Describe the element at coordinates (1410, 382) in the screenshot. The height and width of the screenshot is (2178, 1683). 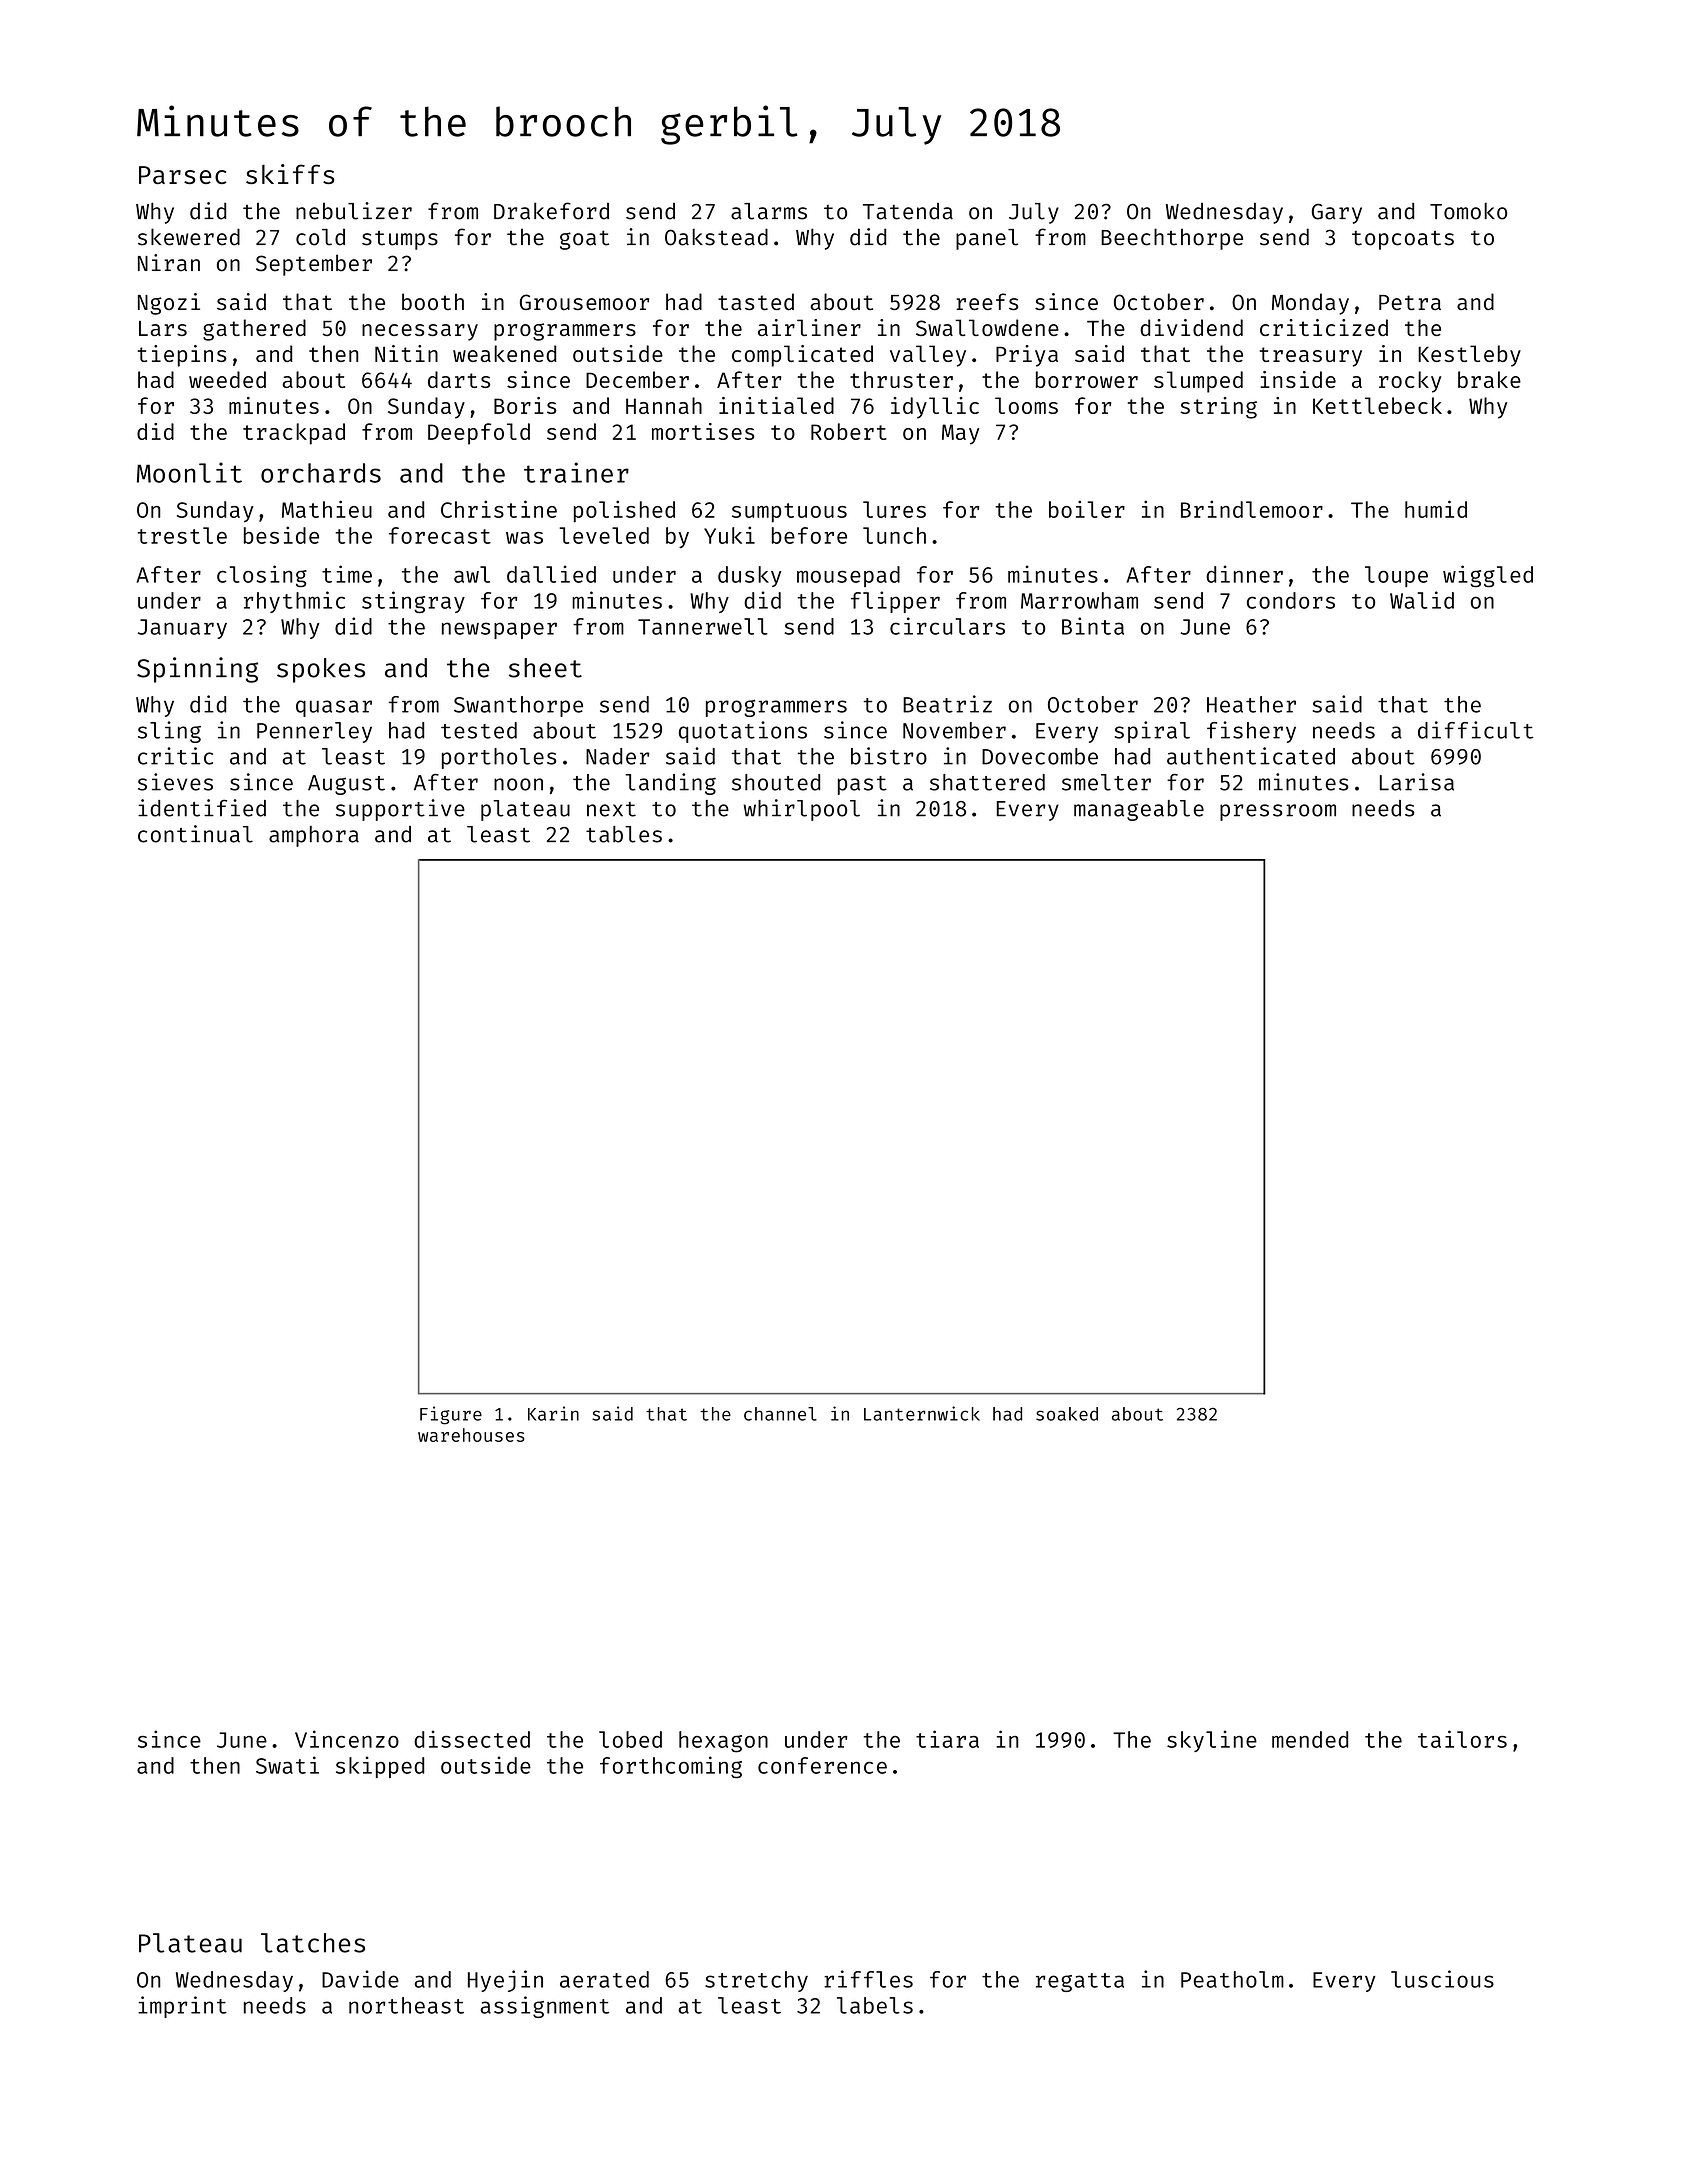
I see `rocky` at that location.
